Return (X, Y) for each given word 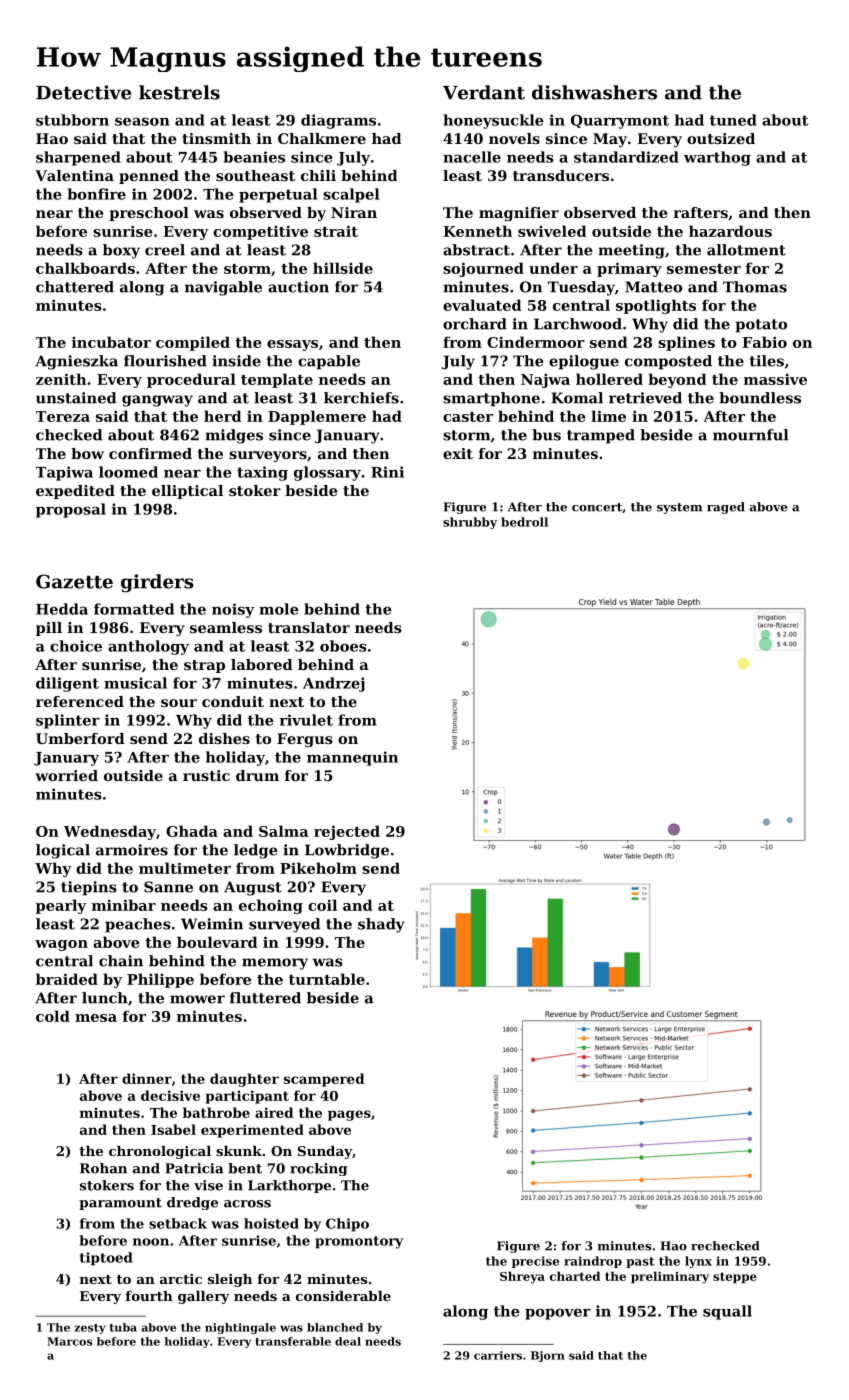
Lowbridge (347, 851)
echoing (271, 906)
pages (349, 1115)
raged (726, 508)
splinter (68, 721)
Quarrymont (620, 121)
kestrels (179, 92)
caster (468, 417)
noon (151, 1242)
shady (381, 925)
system (679, 508)
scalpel (351, 195)
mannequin (352, 758)
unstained (76, 398)
